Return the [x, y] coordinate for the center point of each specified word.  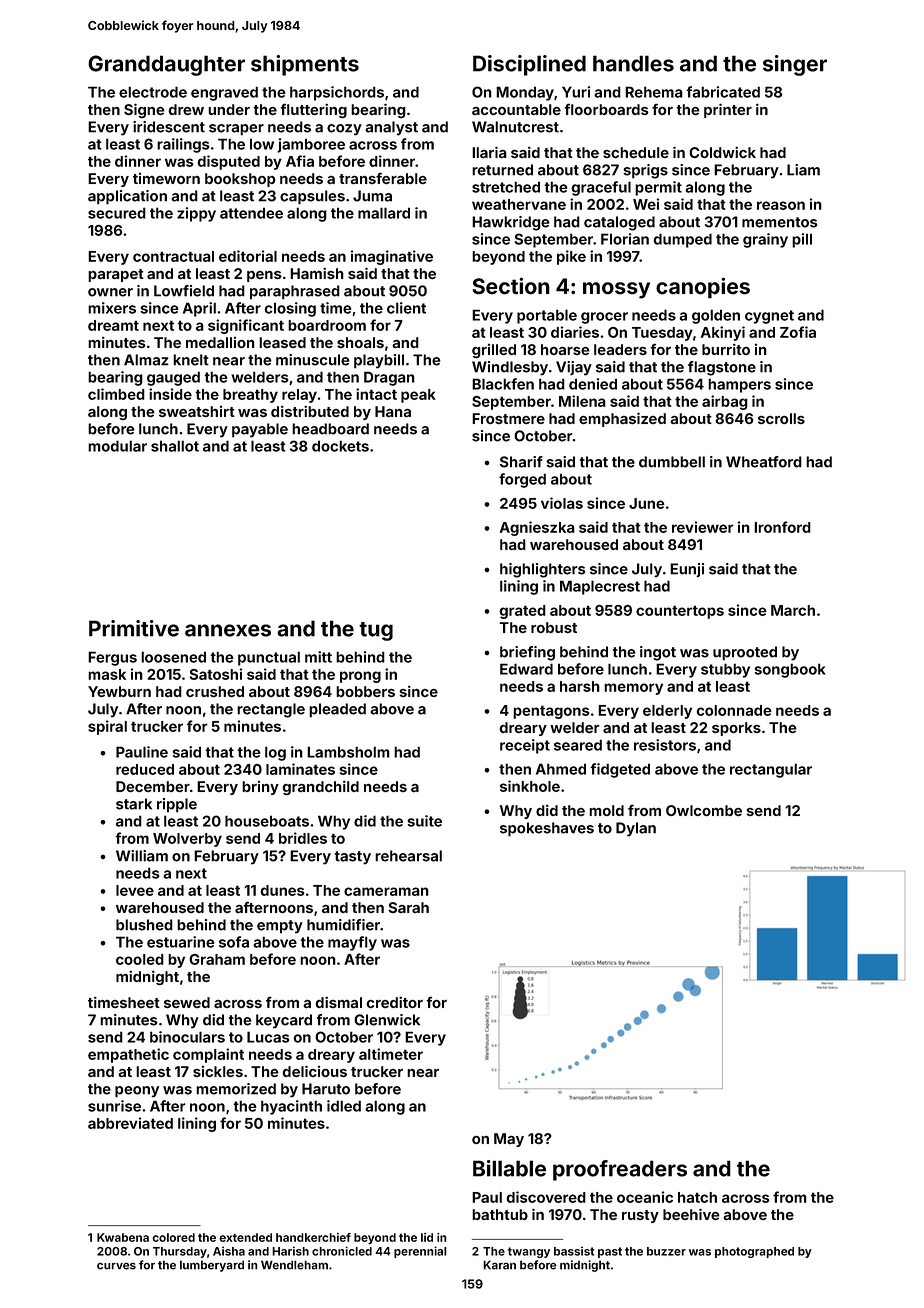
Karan [499, 1265]
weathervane [519, 204]
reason [781, 205]
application [127, 197]
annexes [228, 630]
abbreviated [130, 1123]
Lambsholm [348, 752]
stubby [725, 670]
